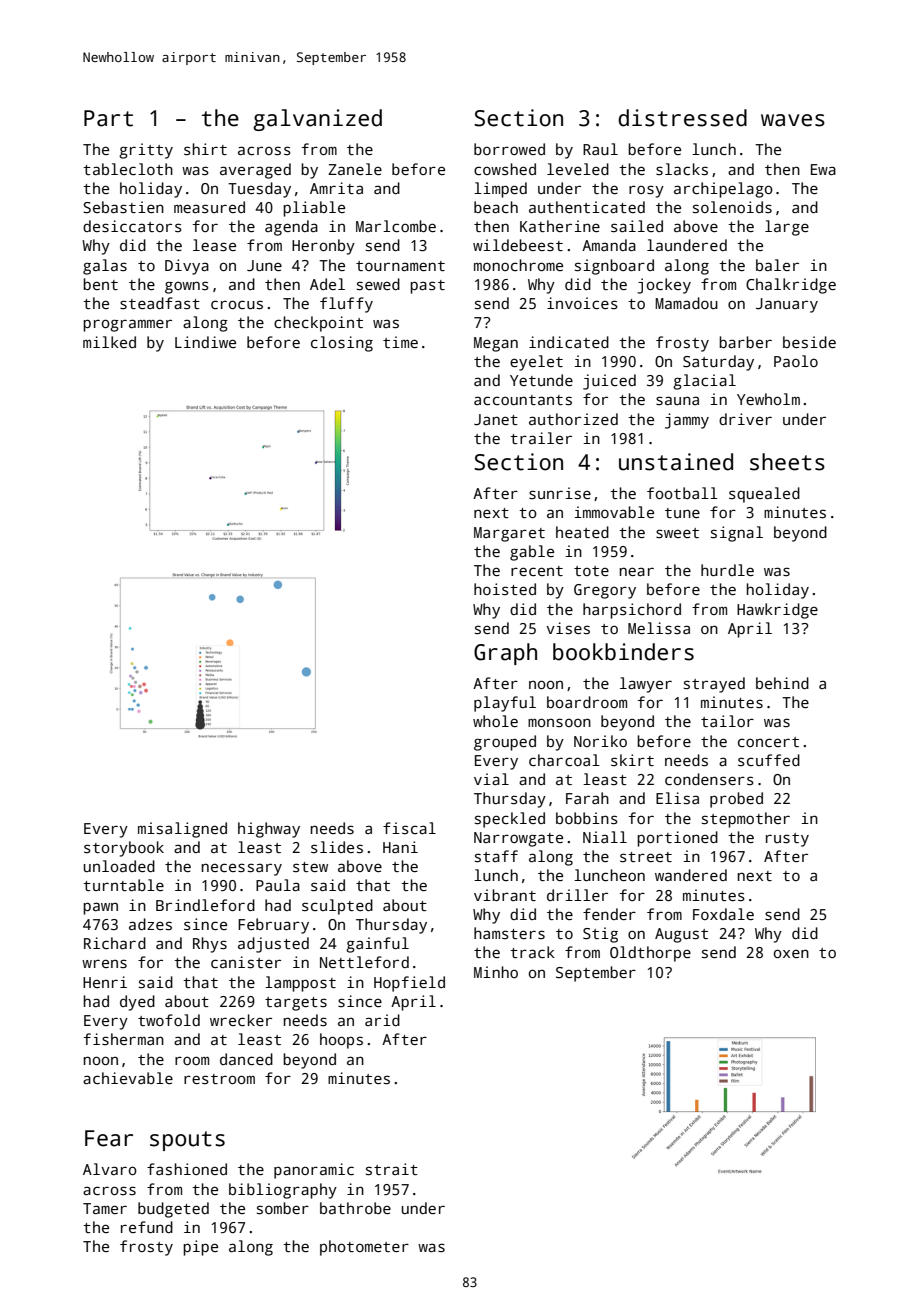 The height and width of the screenshot is (1308, 924). Describe the element at coordinates (246, 1059) in the screenshot. I see `danced` at that location.
